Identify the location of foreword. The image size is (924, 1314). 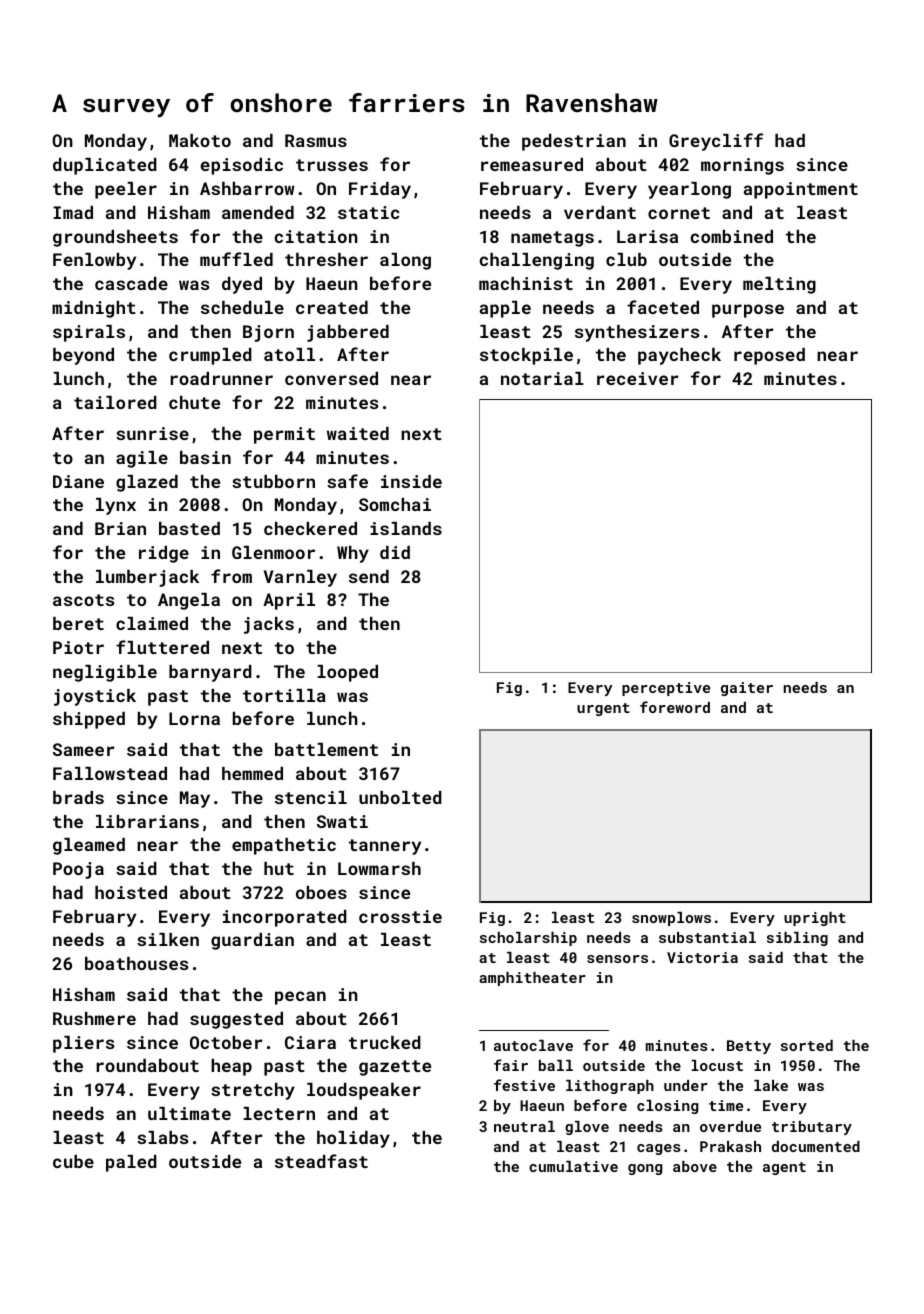
(675, 707).
